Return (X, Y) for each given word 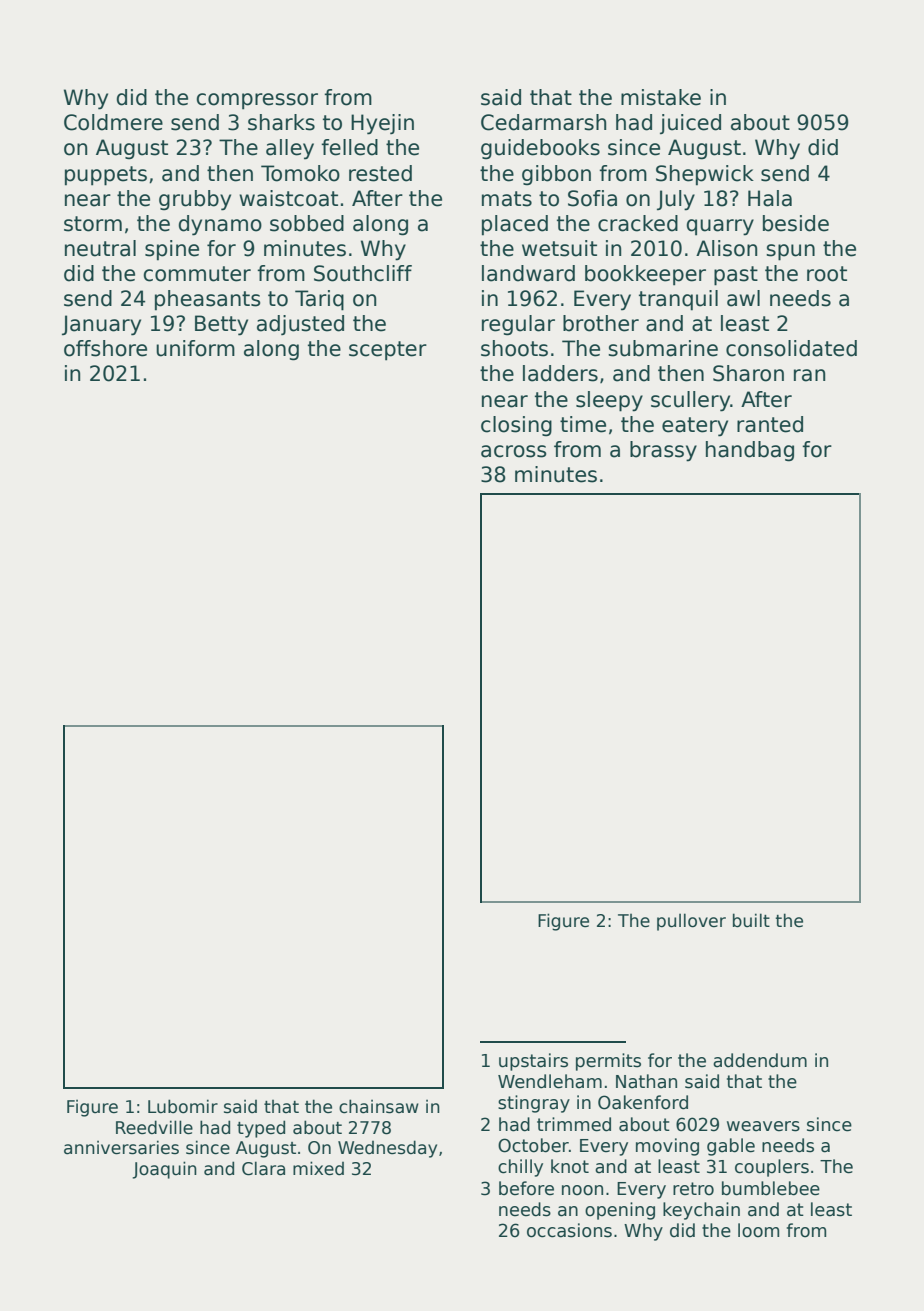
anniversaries (121, 1147)
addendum (760, 1060)
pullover (691, 922)
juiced (690, 124)
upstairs (533, 1062)
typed (261, 1129)
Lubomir (183, 1106)
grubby (195, 200)
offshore (105, 348)
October (533, 1145)
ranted (770, 424)
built (751, 920)
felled (349, 147)
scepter (388, 351)
